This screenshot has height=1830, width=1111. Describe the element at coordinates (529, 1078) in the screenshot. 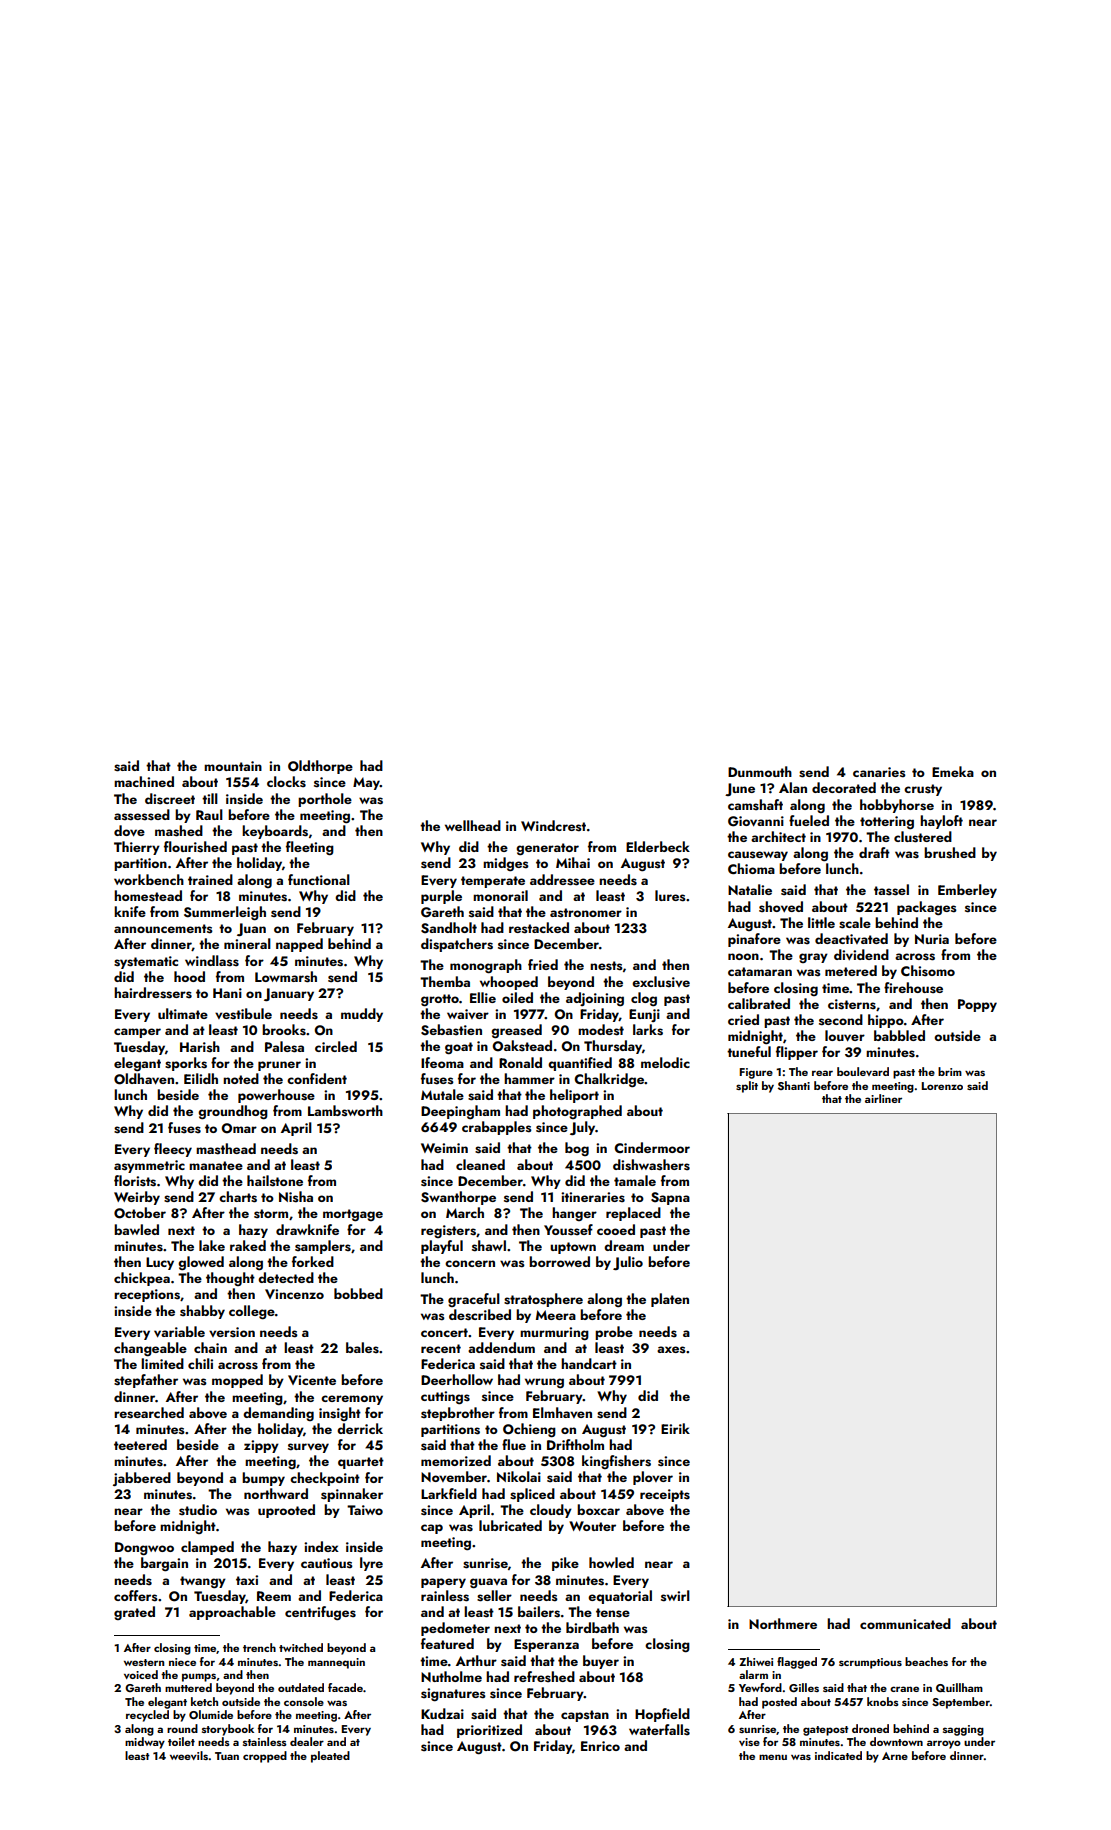

I see `hammer` at that location.
